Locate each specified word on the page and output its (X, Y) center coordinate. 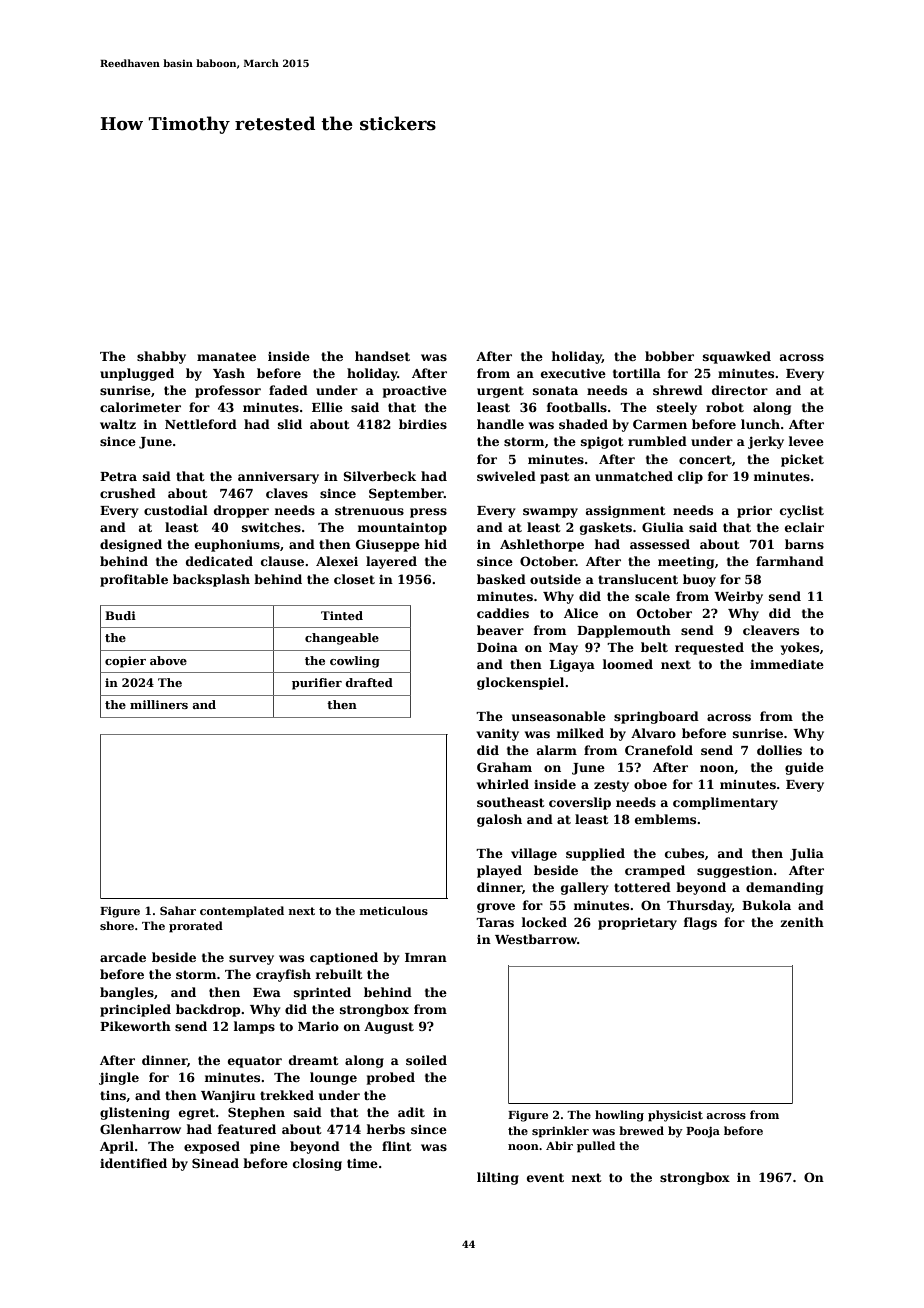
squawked (737, 357)
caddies (503, 613)
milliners (159, 704)
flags (700, 923)
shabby (161, 357)
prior (754, 511)
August (389, 1028)
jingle (119, 1078)
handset (382, 356)
